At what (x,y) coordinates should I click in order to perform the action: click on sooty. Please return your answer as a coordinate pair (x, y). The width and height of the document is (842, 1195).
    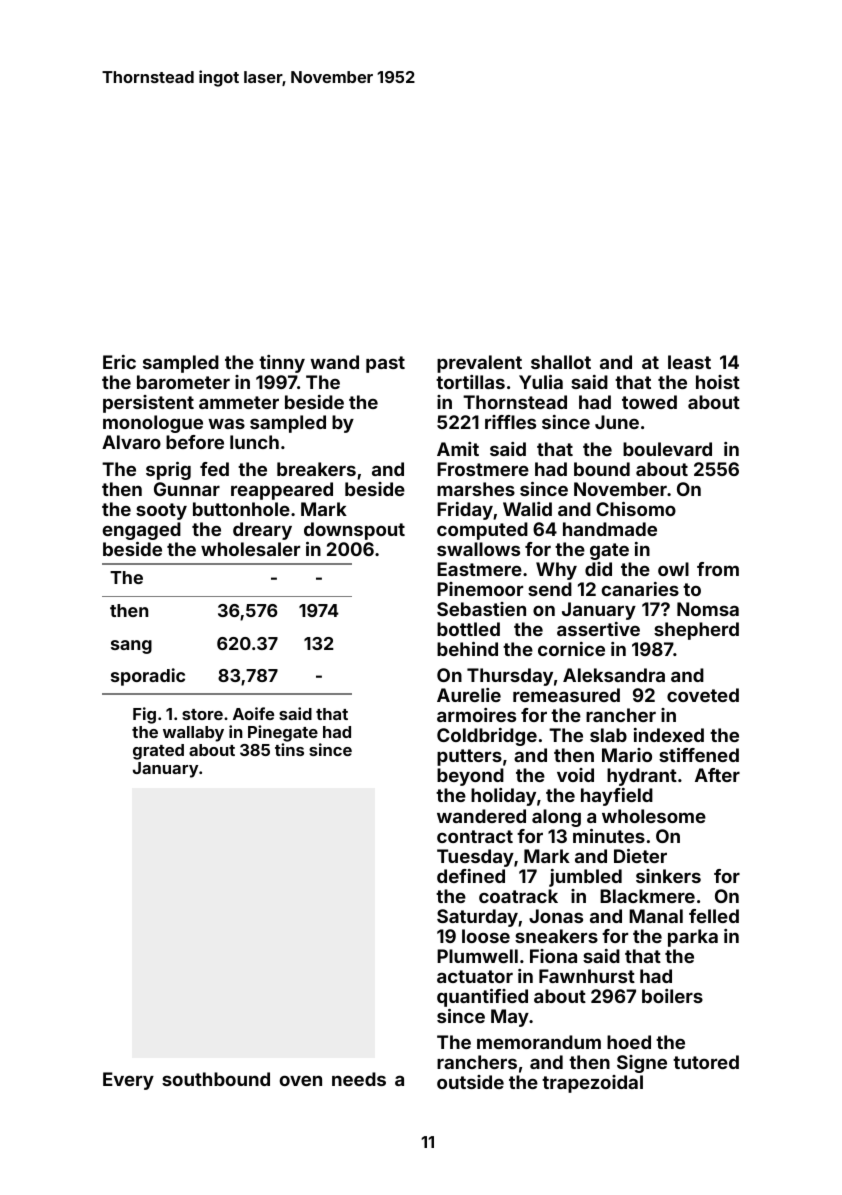
    Looking at the image, I should click on (161, 511).
